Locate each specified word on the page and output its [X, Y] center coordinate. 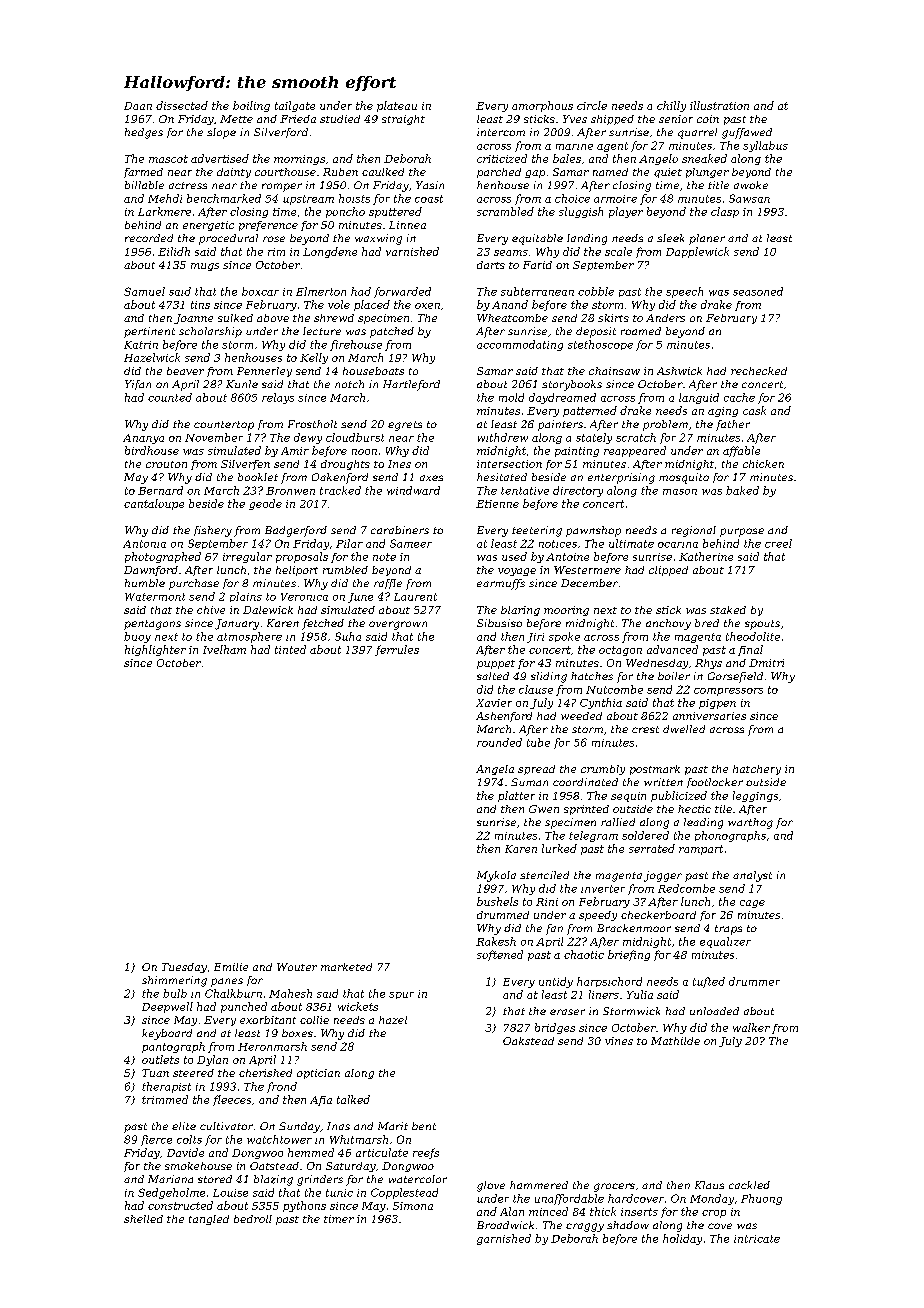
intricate [757, 1239]
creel [778, 543]
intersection [509, 464]
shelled [143, 1219]
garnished [504, 1239]
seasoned [758, 291]
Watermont [155, 597]
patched [392, 332]
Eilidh [174, 251]
